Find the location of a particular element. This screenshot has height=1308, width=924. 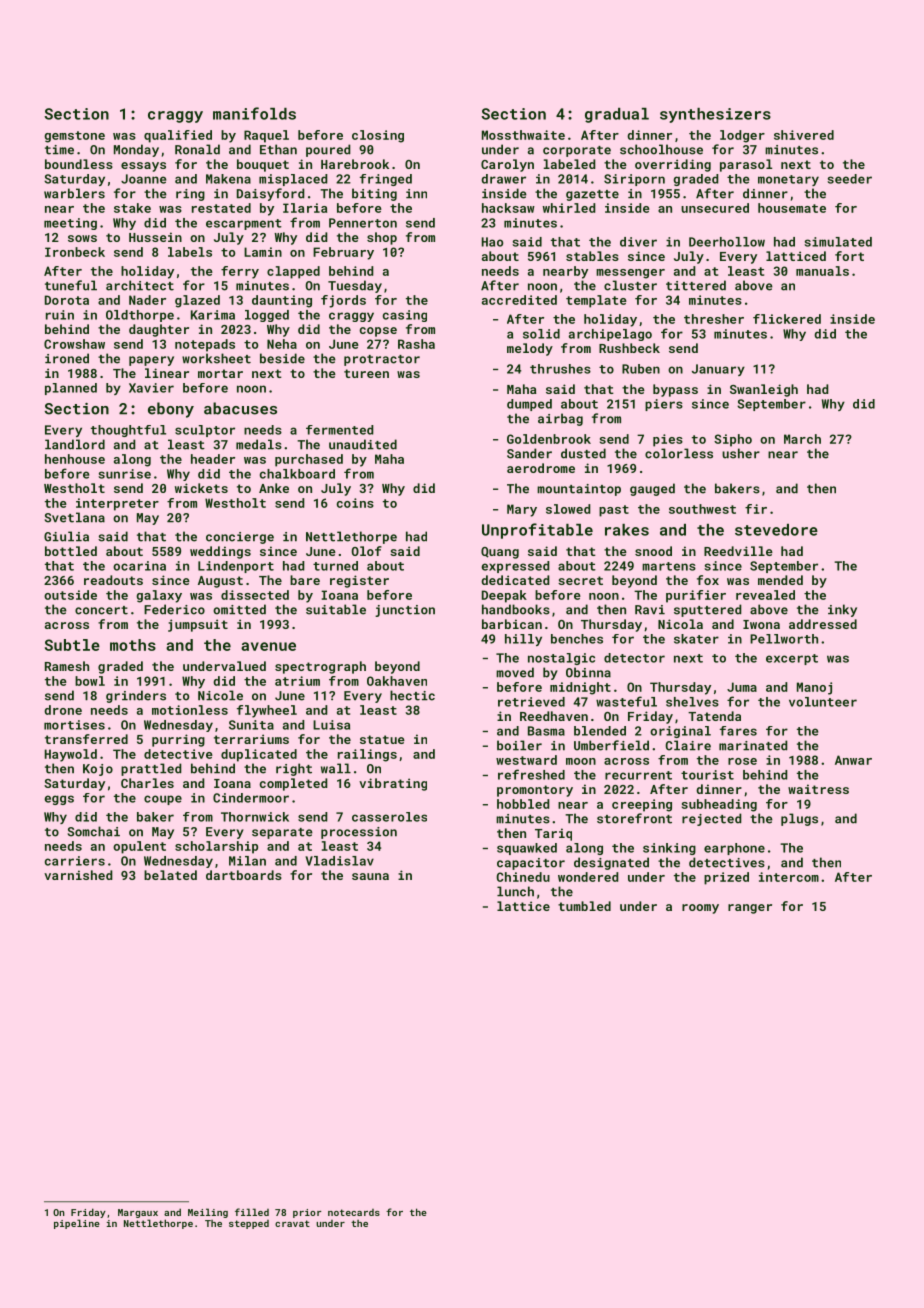

notecards is located at coordinates (354, 1212).
